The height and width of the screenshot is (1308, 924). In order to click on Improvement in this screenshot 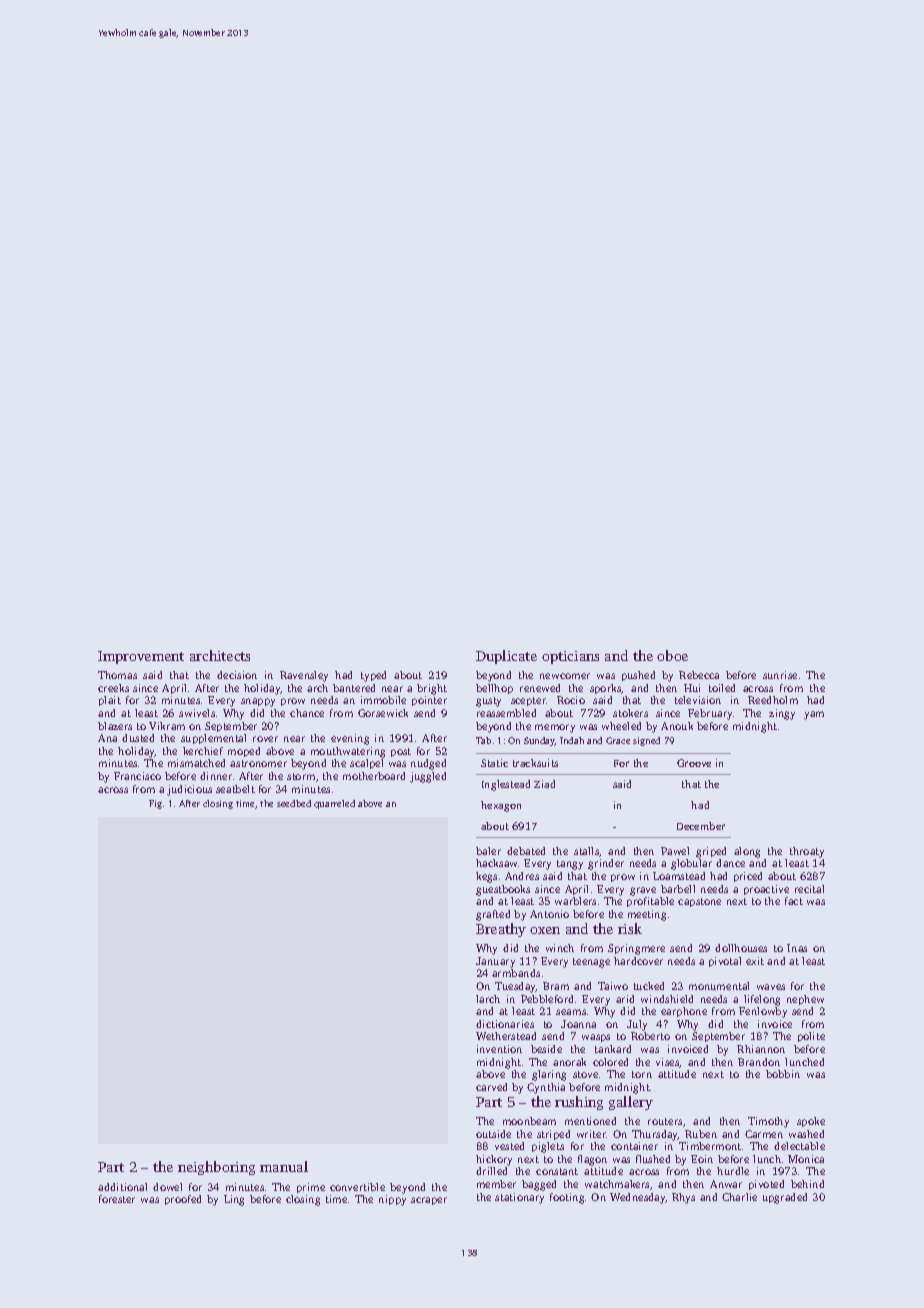, I will do `click(141, 657)`.
